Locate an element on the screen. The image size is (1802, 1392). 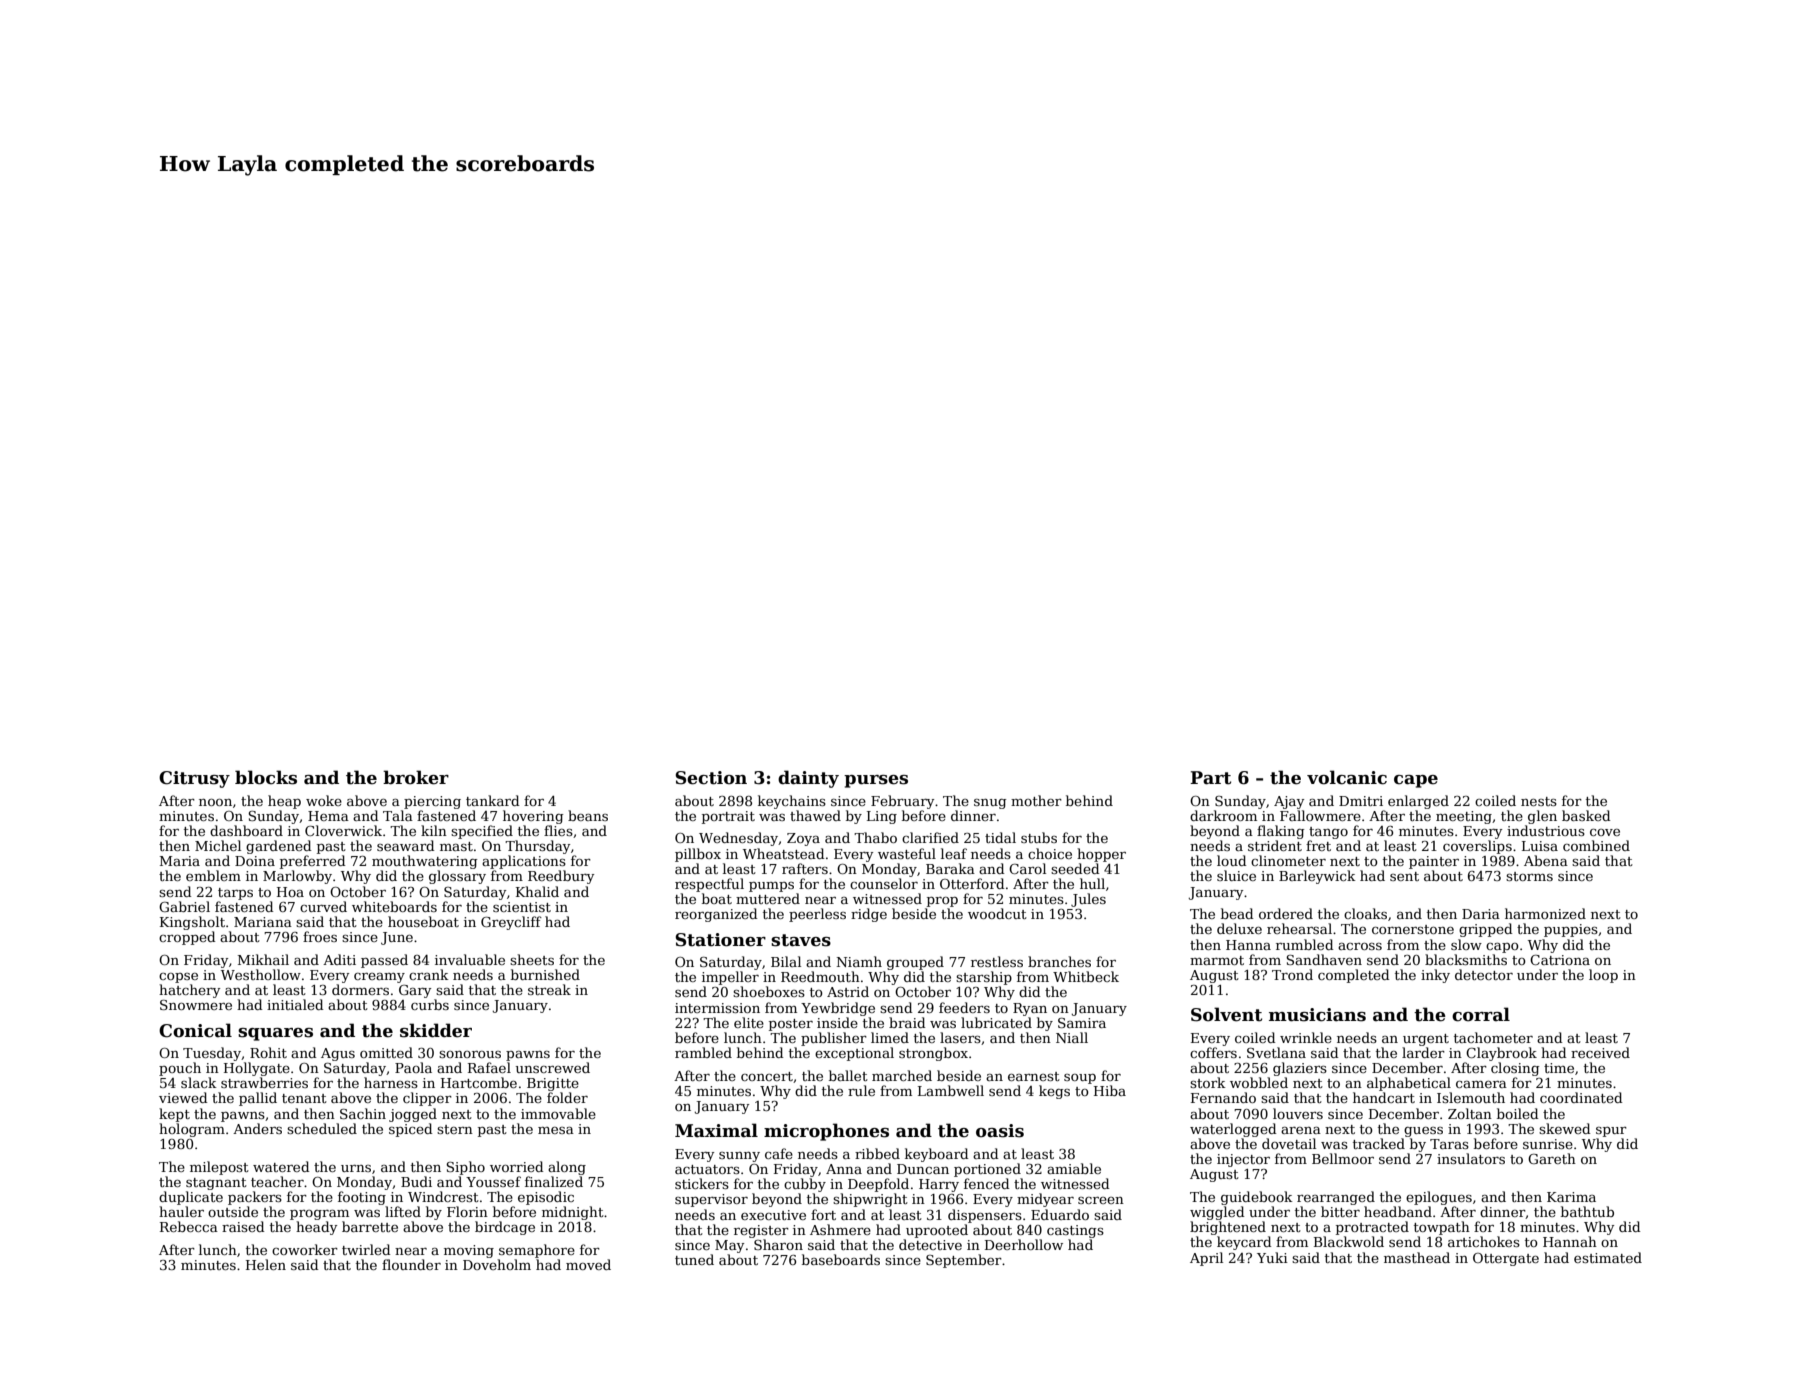
Luisa is located at coordinates (1540, 846).
